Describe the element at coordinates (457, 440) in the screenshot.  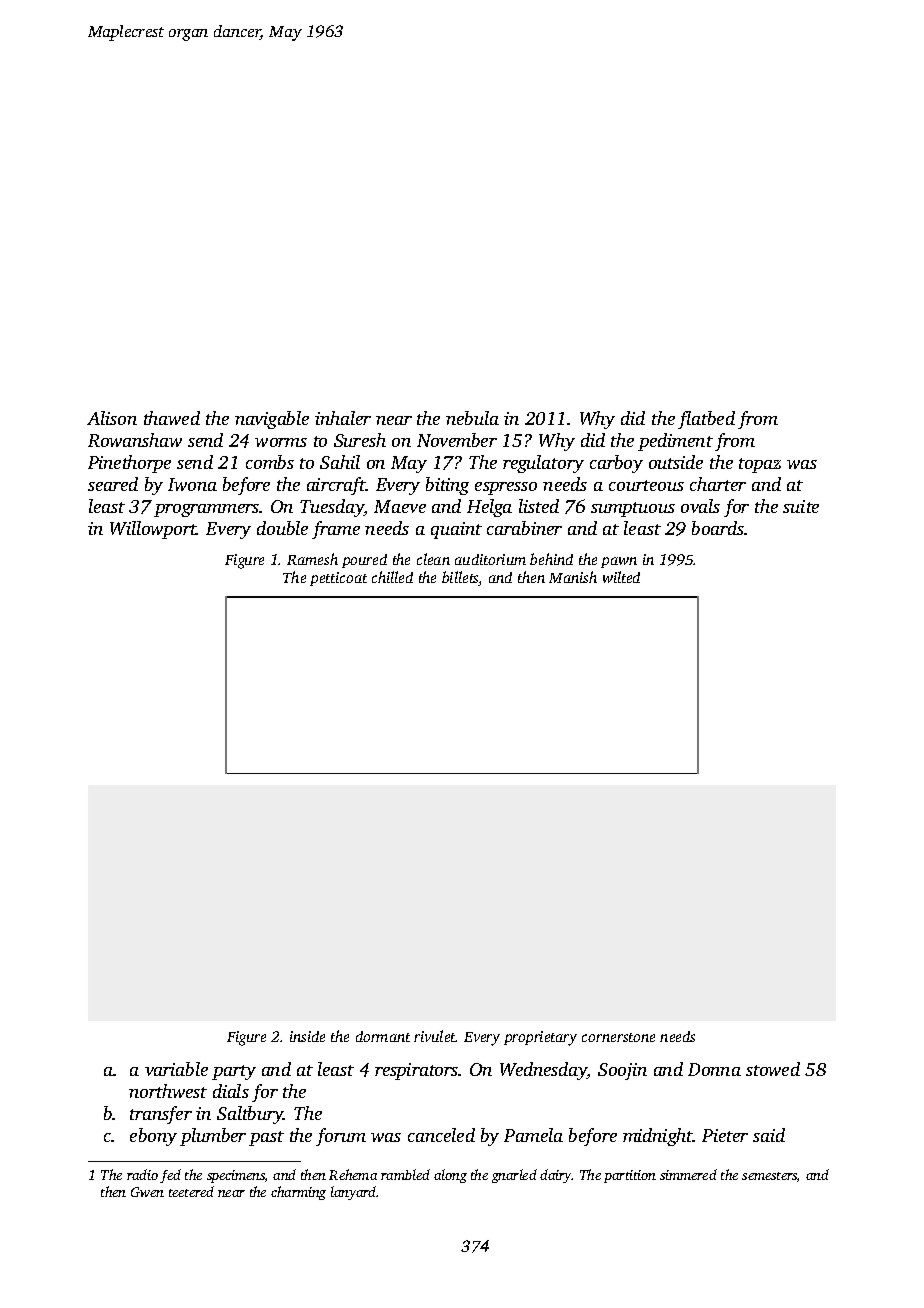
I see `November` at that location.
